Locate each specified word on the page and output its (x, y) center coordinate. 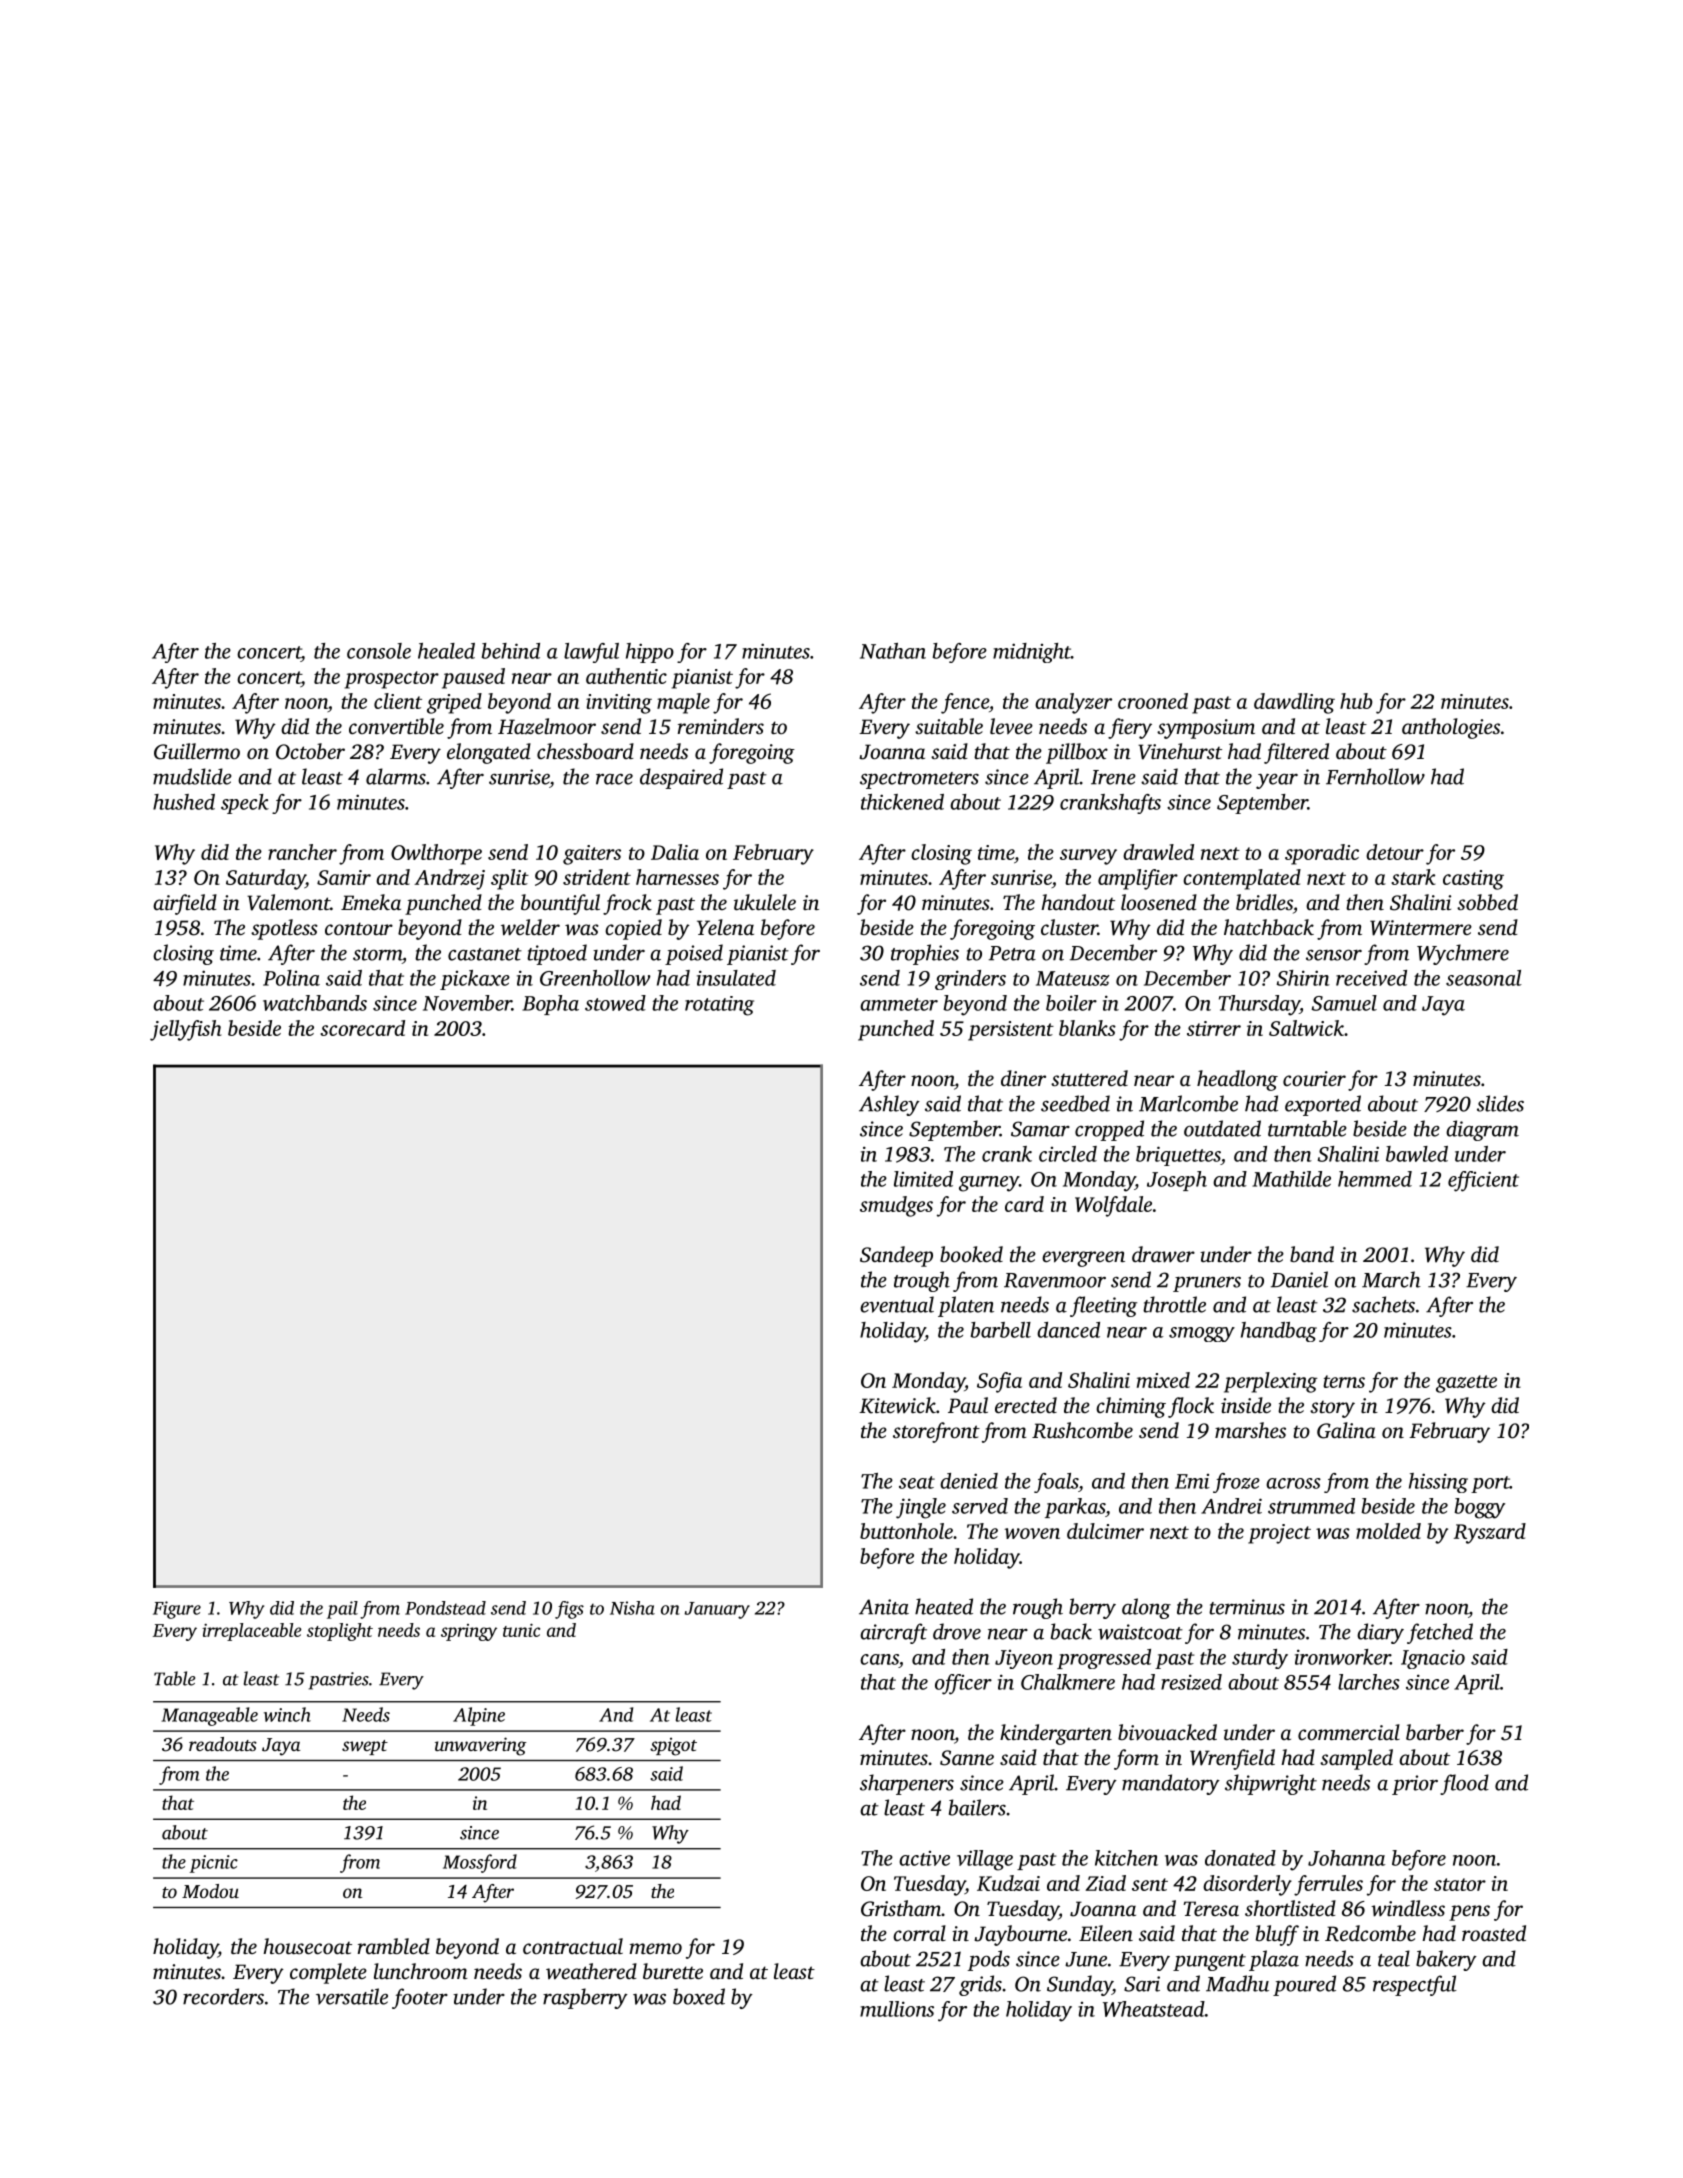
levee (1011, 726)
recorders (223, 1996)
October (310, 751)
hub (1356, 701)
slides (1500, 1103)
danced (1068, 1330)
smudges (896, 1206)
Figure (177, 1610)
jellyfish (186, 1030)
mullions (897, 2009)
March (1391, 1279)
